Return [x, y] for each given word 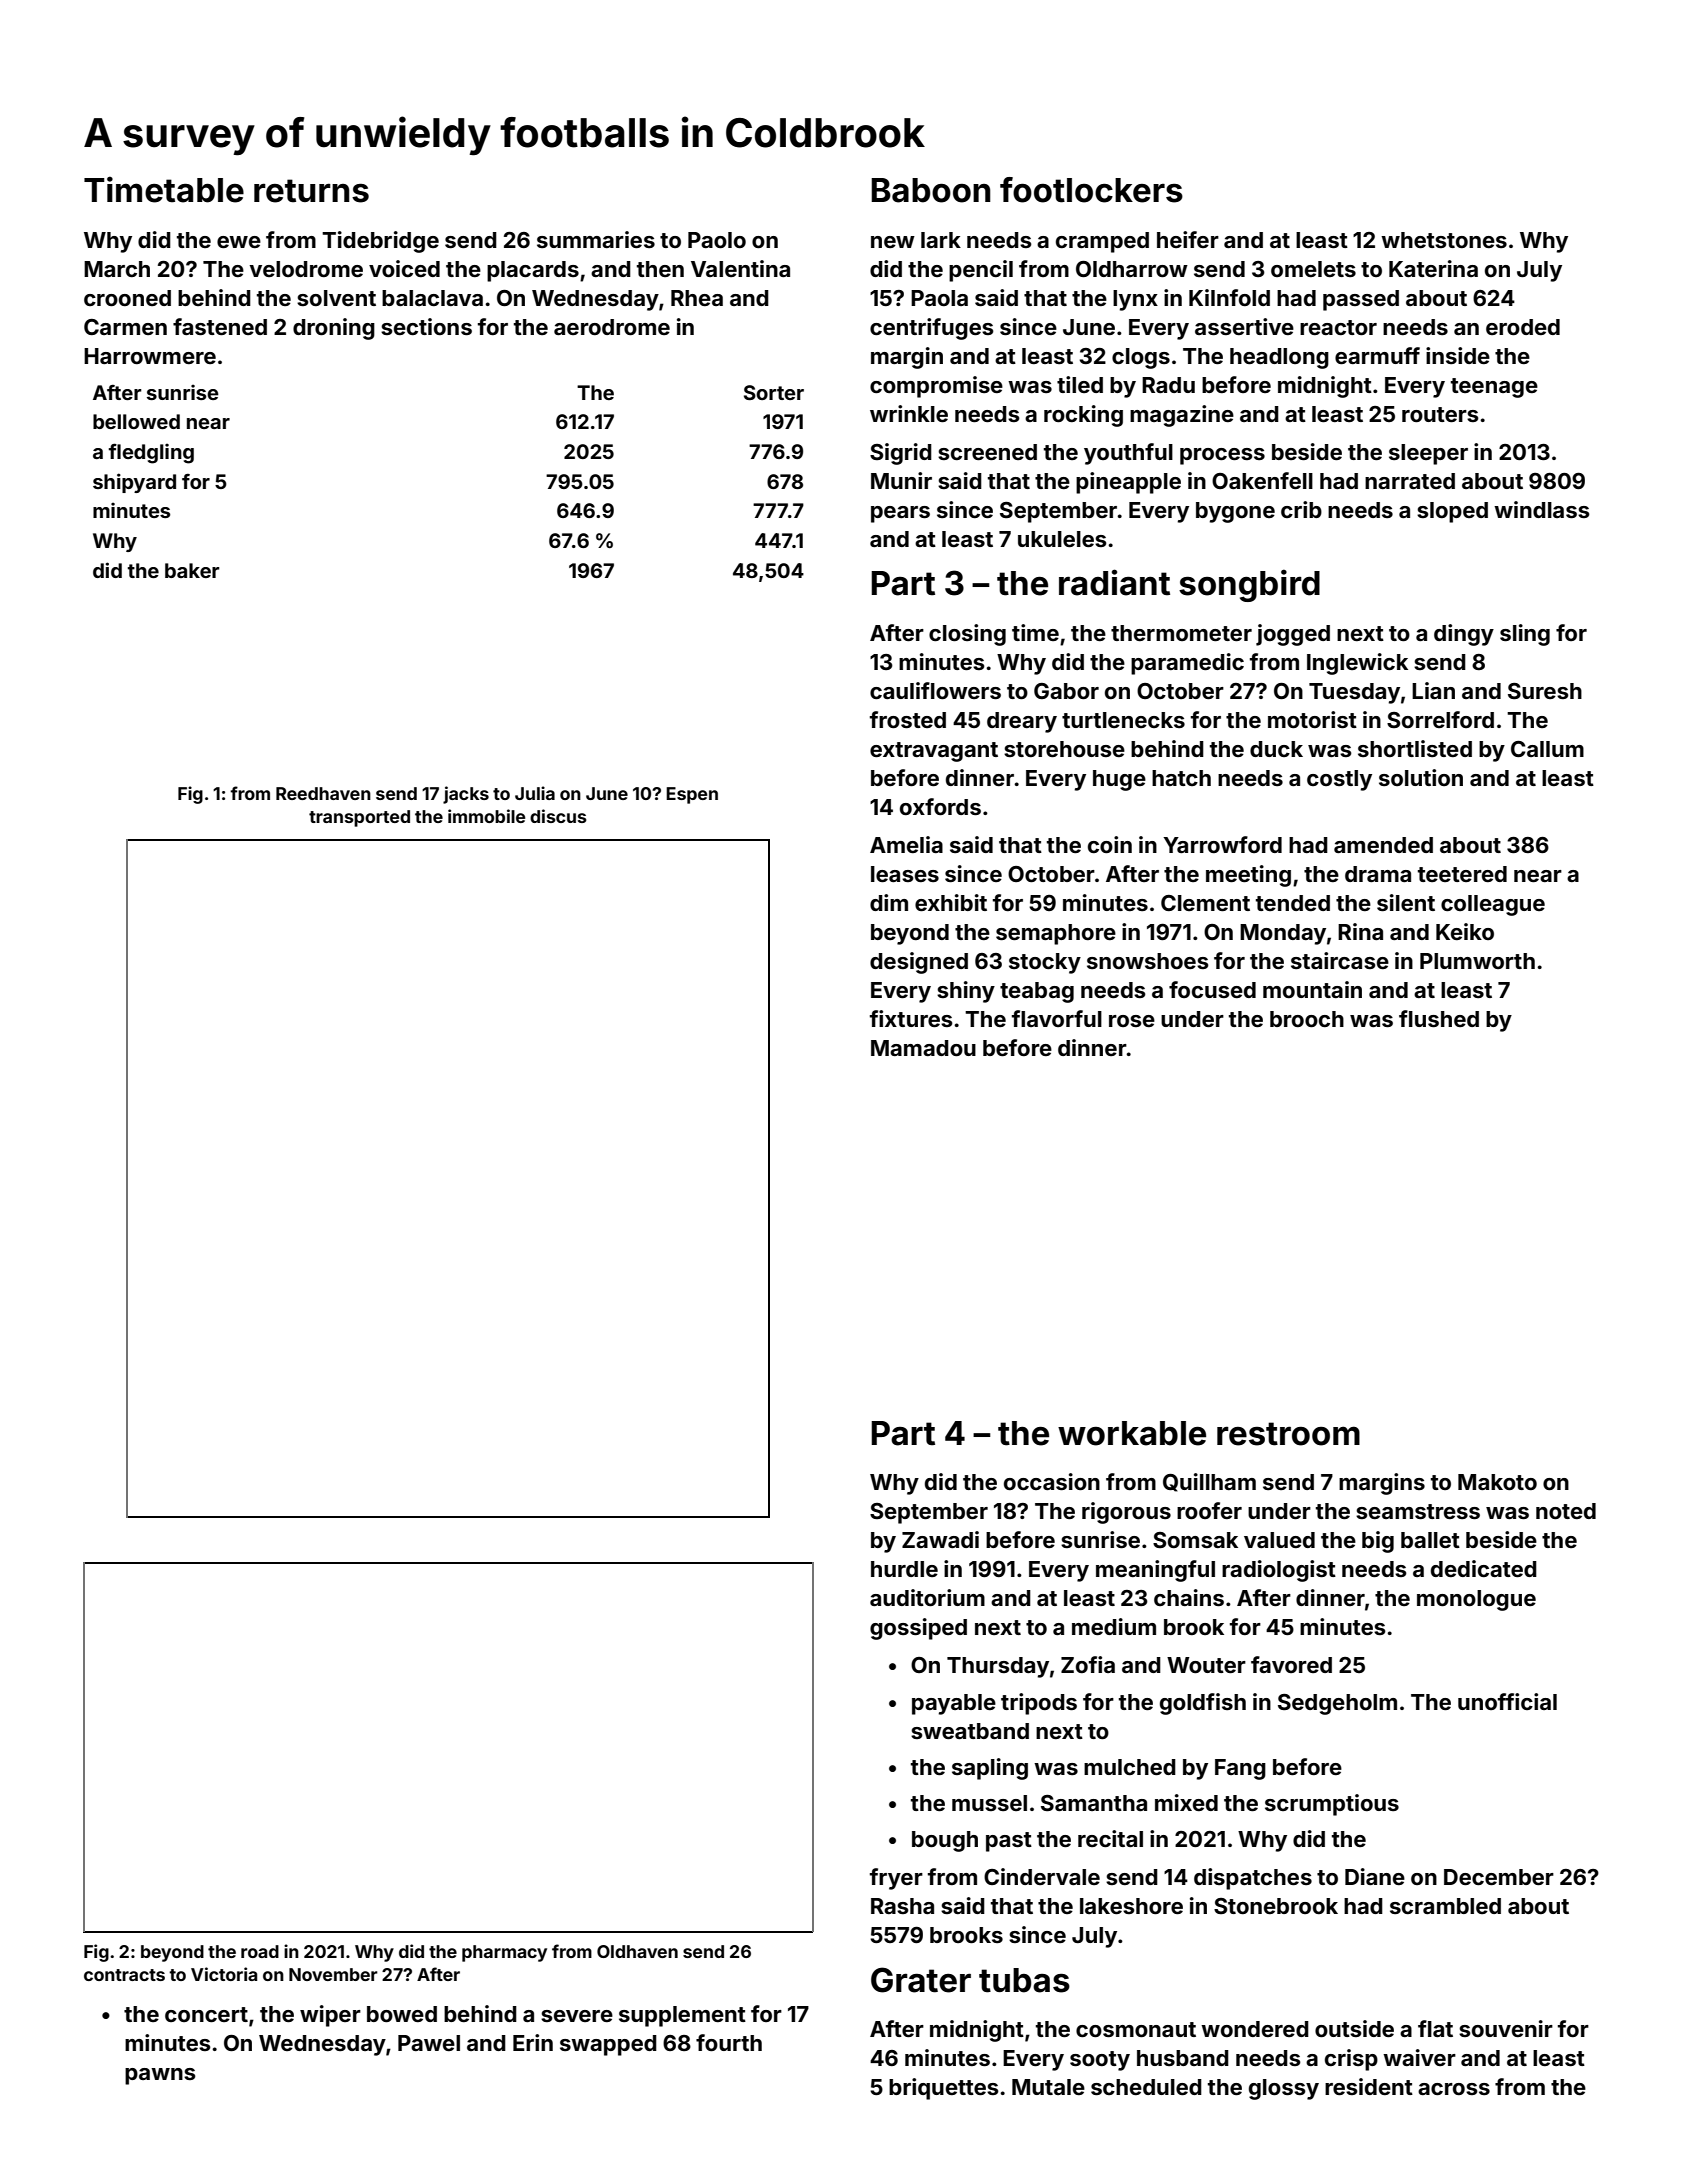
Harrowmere [150, 356]
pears [900, 514]
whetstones [1444, 240]
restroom [1288, 1434]
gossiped [918, 1629]
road [260, 1951]
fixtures [911, 1018]
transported [359, 818]
